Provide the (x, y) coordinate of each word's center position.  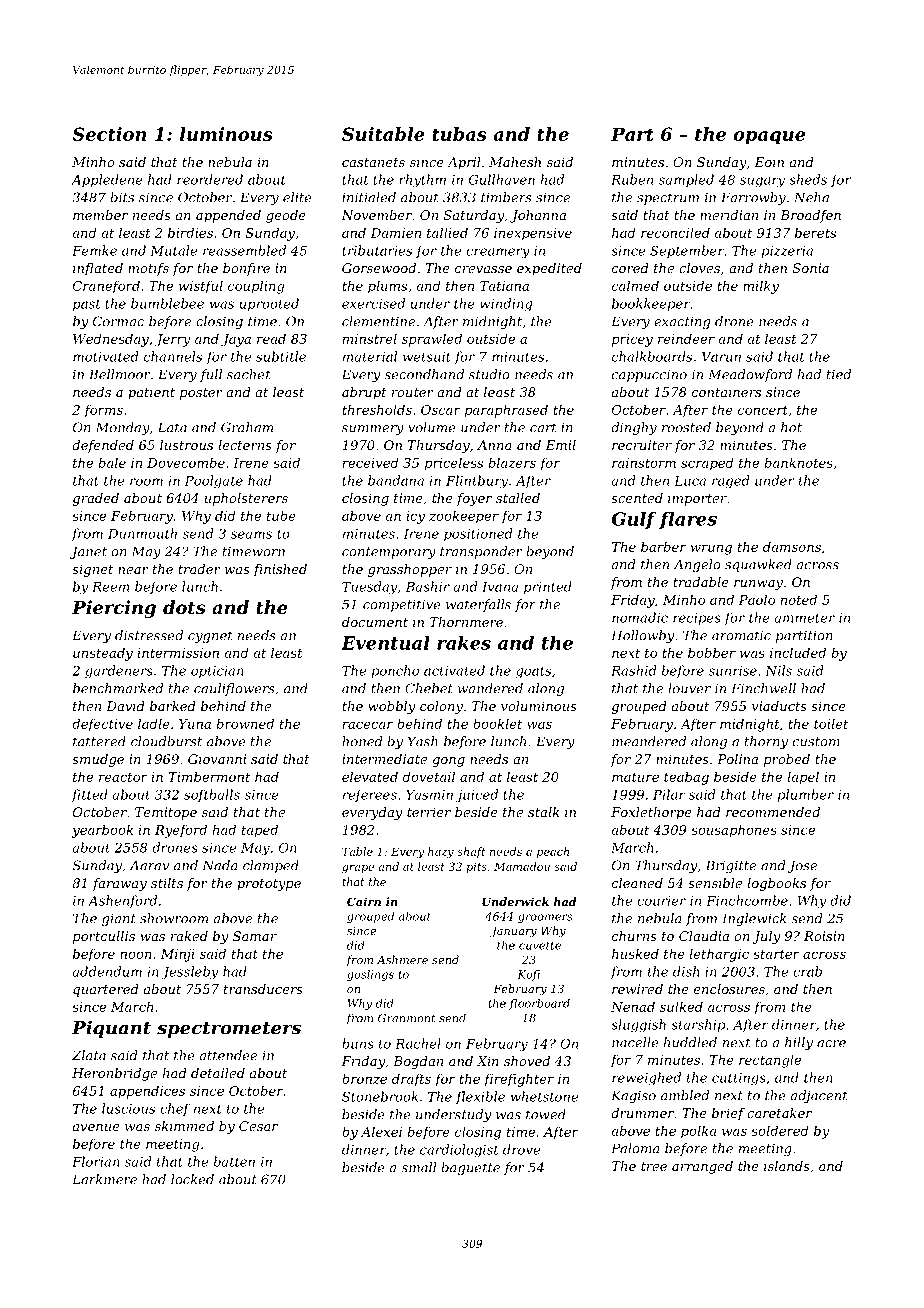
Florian (96, 1161)
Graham (247, 427)
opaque (769, 138)
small (419, 1167)
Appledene (107, 181)
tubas (459, 134)
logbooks (776, 884)
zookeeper (464, 517)
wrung (711, 549)
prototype (269, 885)
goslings (370, 975)
